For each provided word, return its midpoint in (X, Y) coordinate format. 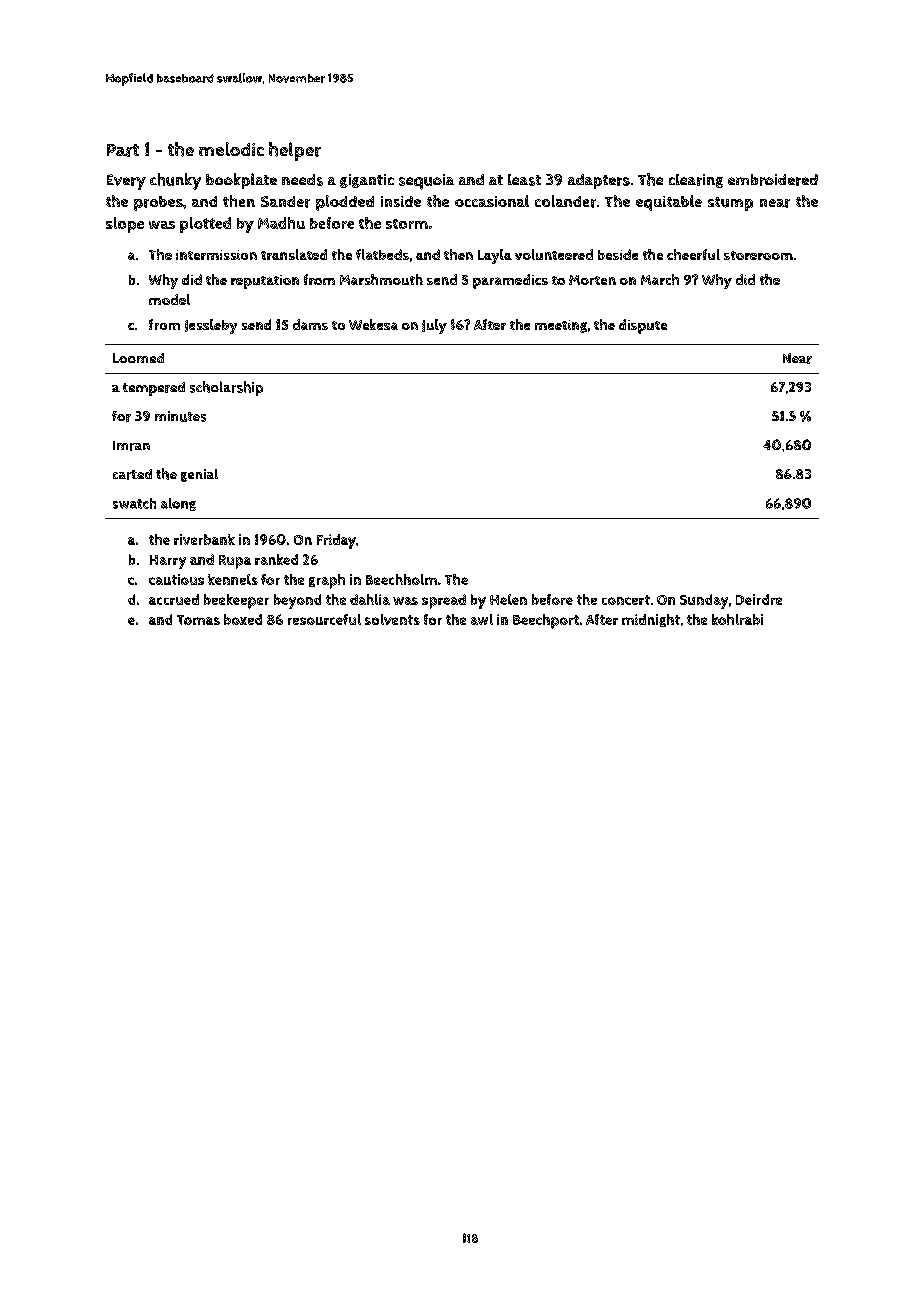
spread (444, 601)
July (434, 326)
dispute (643, 326)
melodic (231, 149)
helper (295, 151)
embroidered (773, 180)
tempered (154, 389)
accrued (174, 599)
